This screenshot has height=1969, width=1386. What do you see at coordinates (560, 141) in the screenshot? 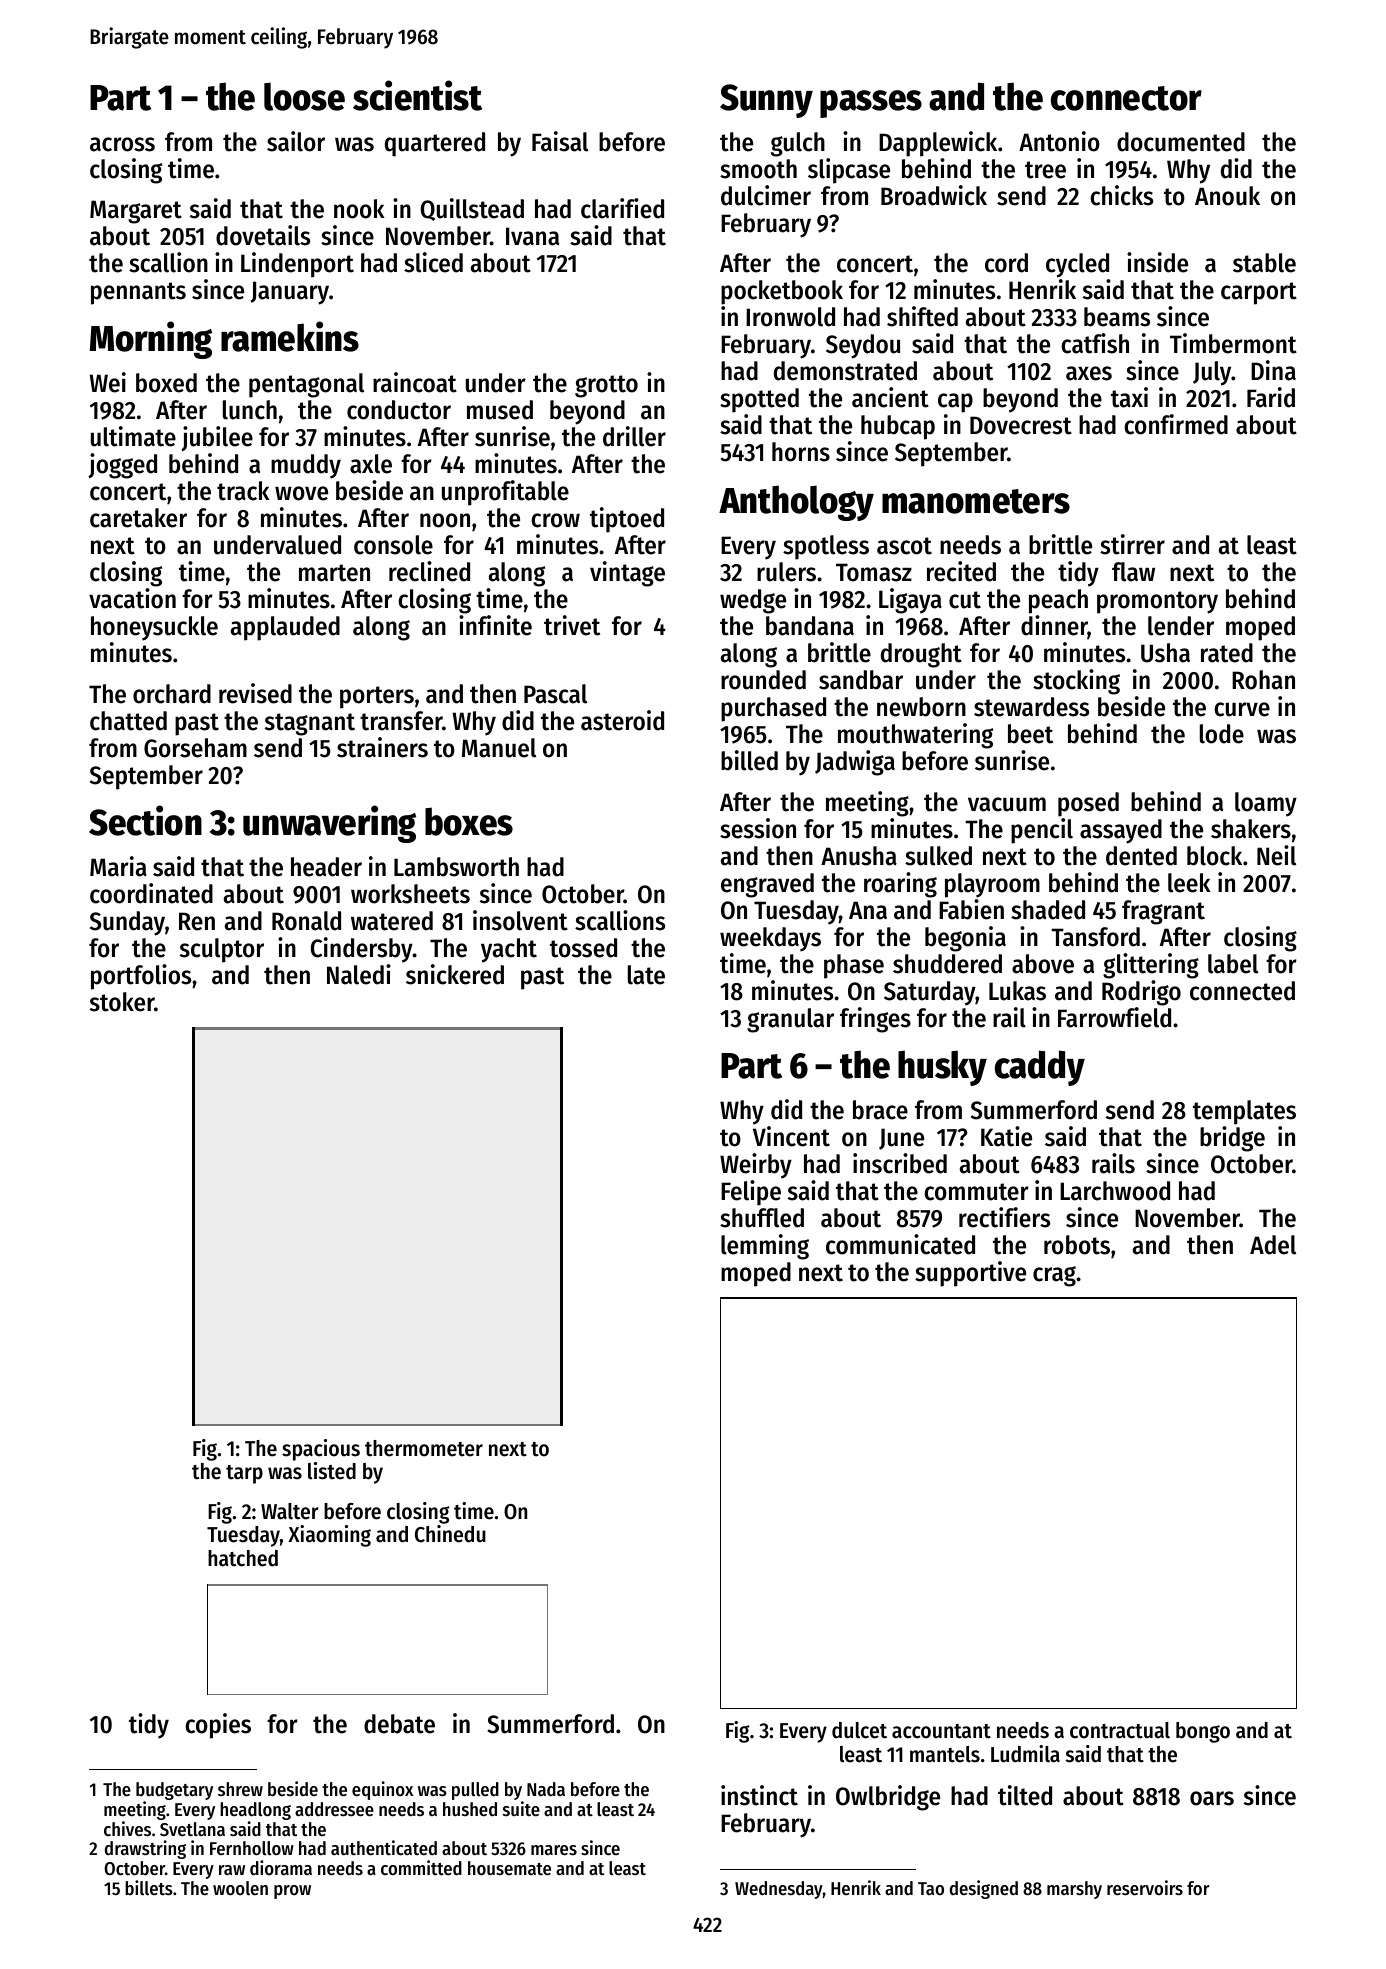
I see `Faisal` at bounding box center [560, 141].
